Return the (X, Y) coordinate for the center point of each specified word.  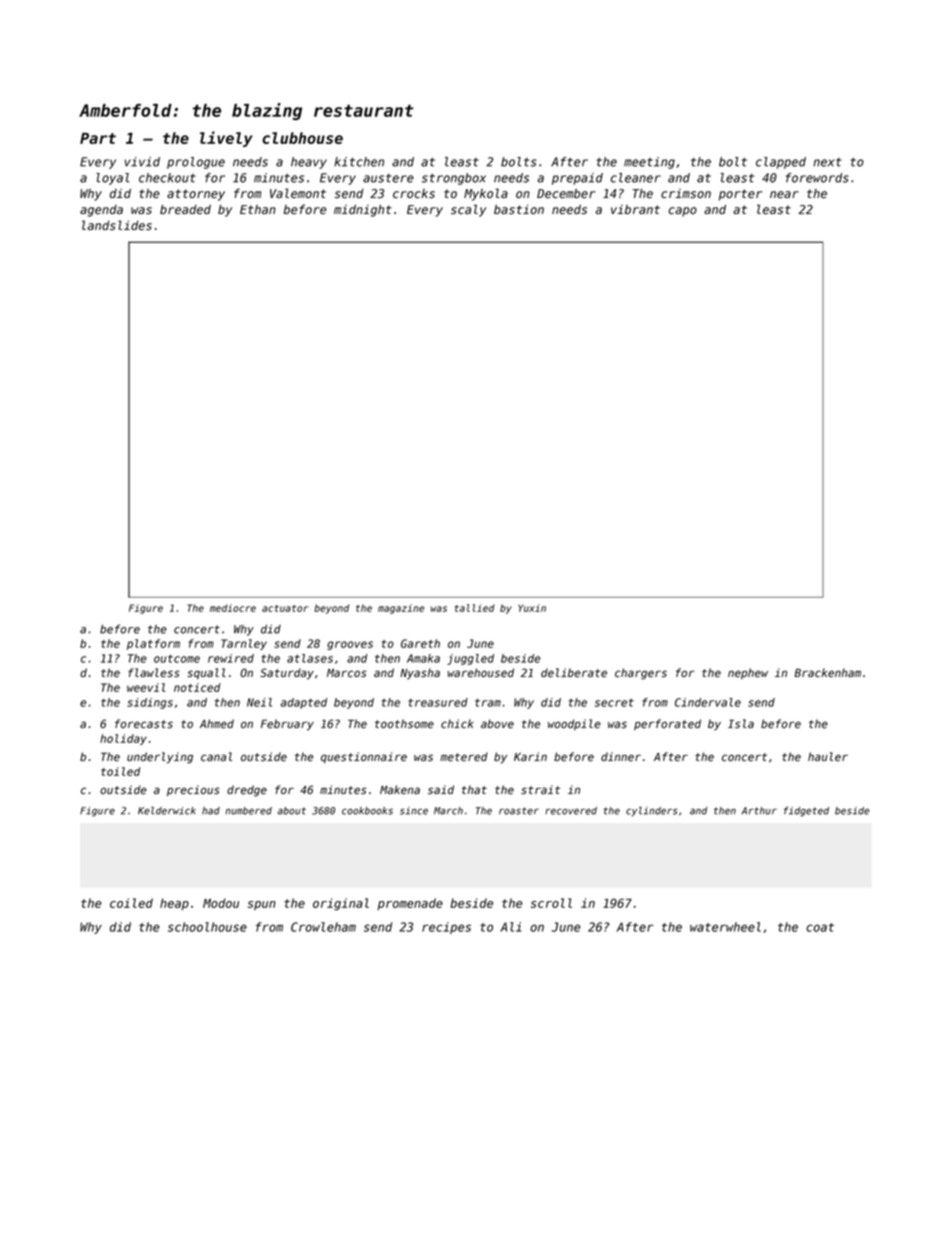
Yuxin (532, 608)
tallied (475, 608)
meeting (649, 163)
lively (226, 139)
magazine (401, 609)
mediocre (233, 608)
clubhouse (302, 138)
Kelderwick (167, 811)
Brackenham (827, 672)
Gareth (420, 643)
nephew (748, 673)
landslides (117, 225)
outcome (177, 658)
